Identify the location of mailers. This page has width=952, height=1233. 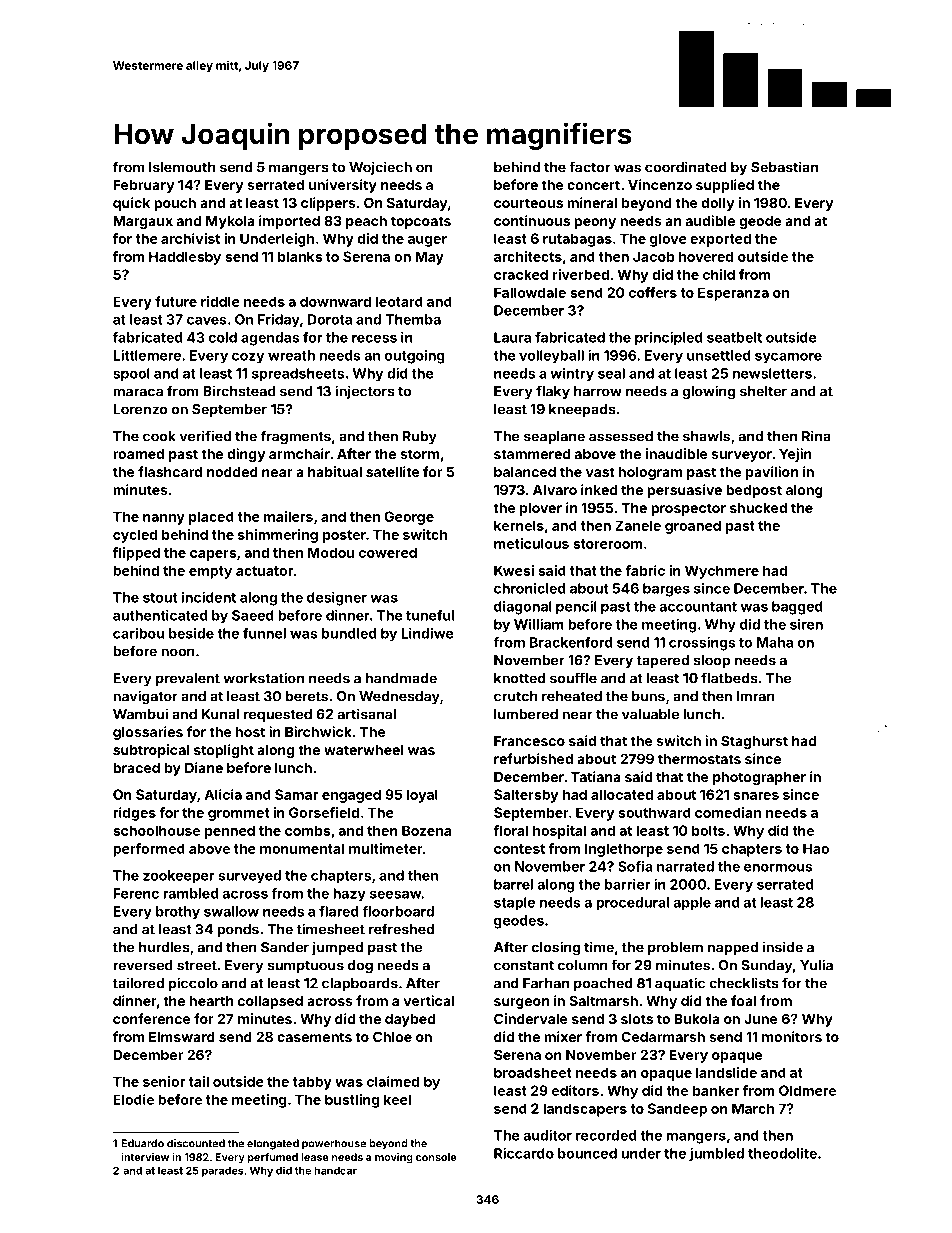
(288, 516).
